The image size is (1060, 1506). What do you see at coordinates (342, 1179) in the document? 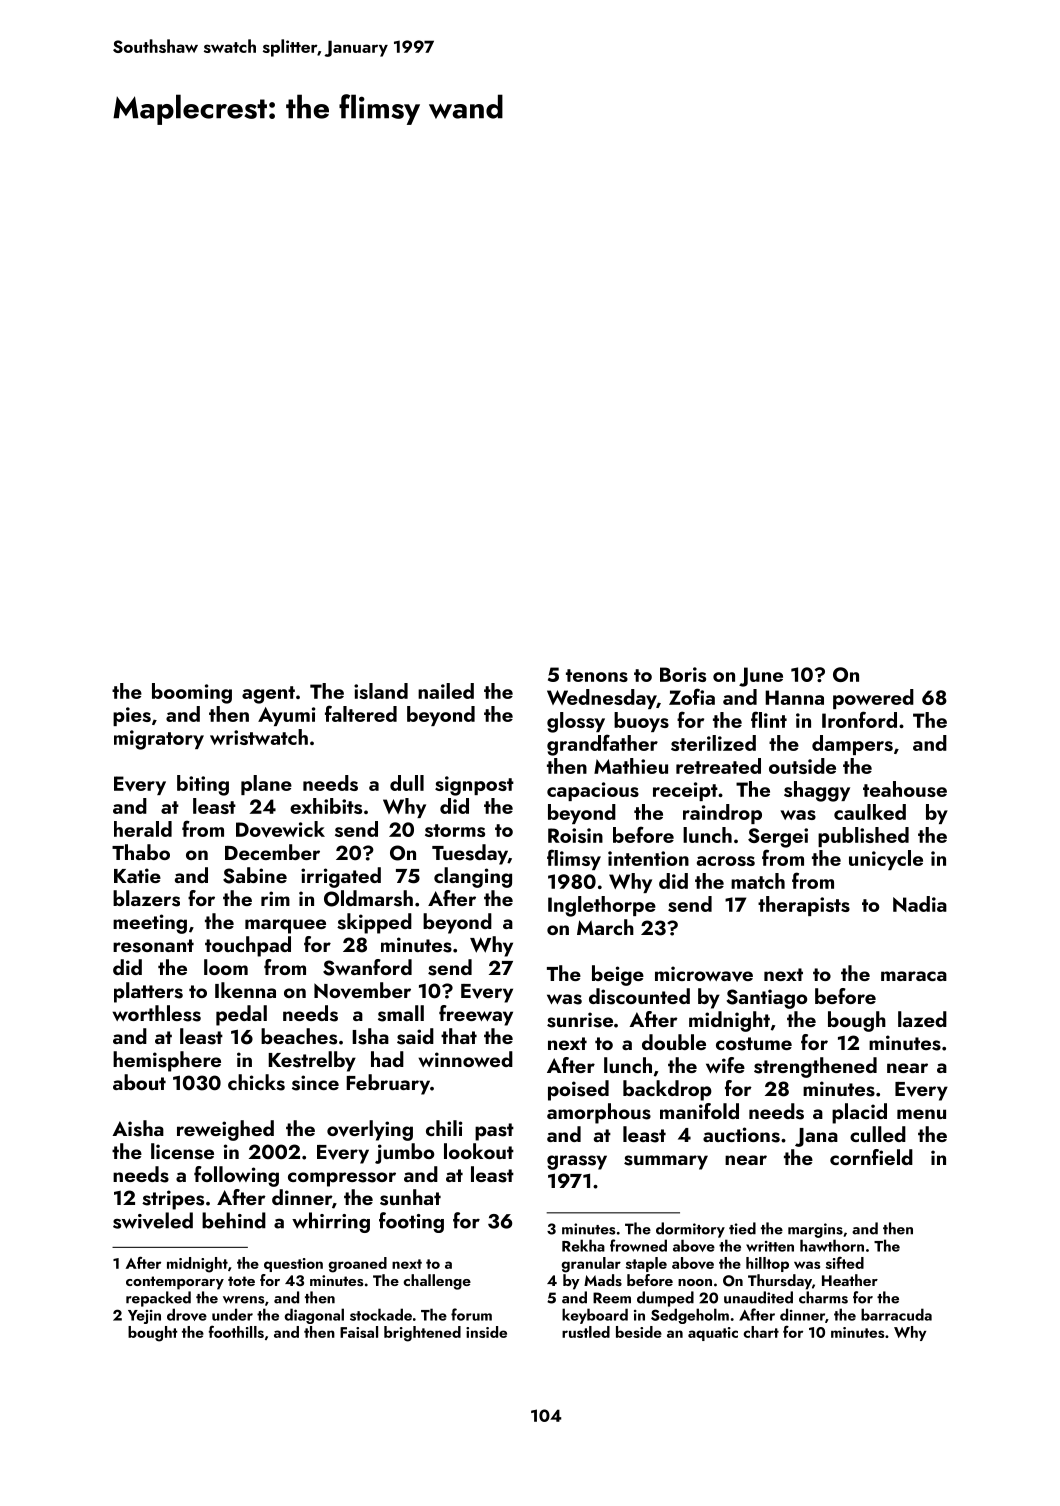
I see `compressor` at bounding box center [342, 1179].
